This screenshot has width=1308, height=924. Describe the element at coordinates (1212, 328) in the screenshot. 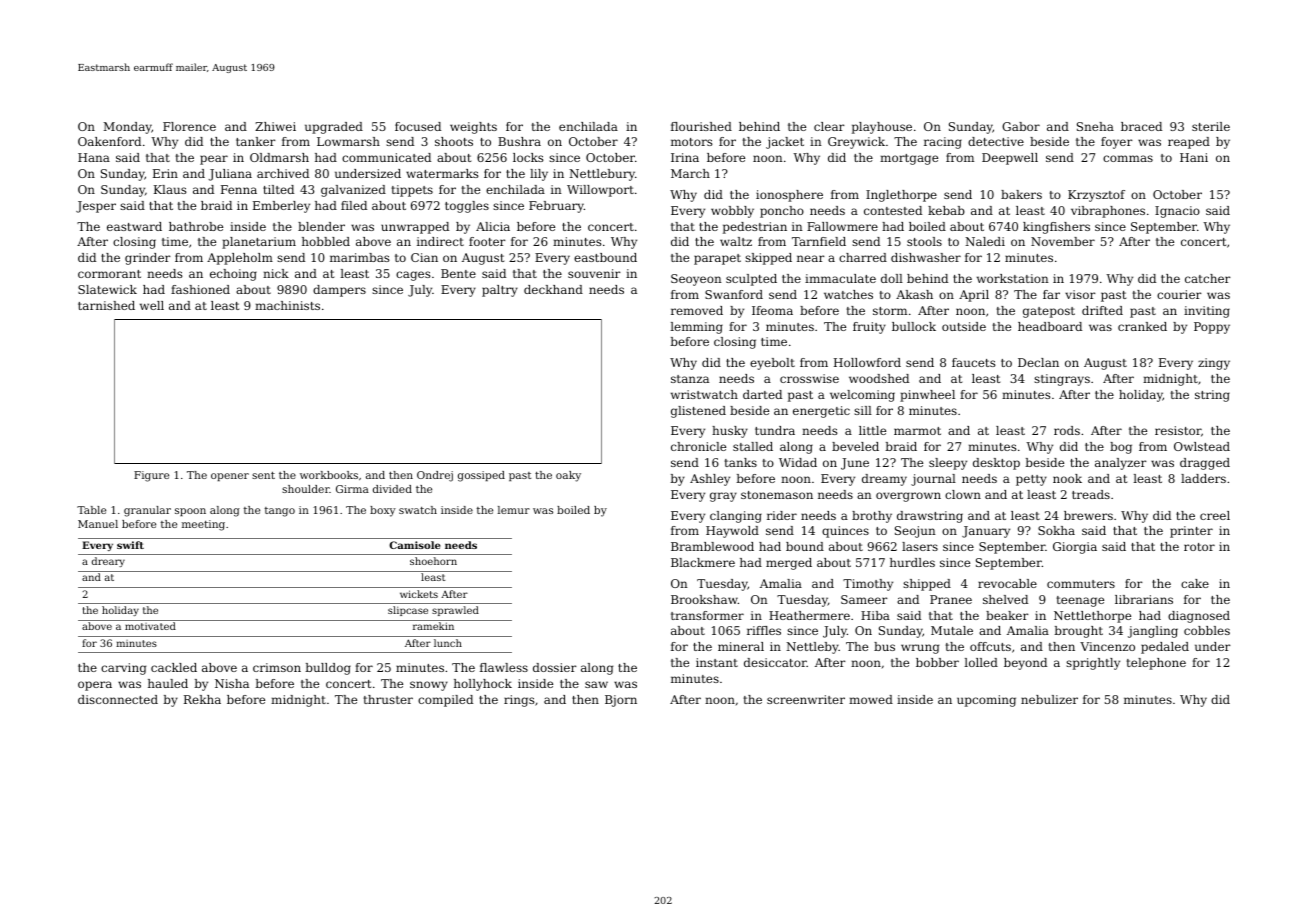

I see `Poppy` at that location.
